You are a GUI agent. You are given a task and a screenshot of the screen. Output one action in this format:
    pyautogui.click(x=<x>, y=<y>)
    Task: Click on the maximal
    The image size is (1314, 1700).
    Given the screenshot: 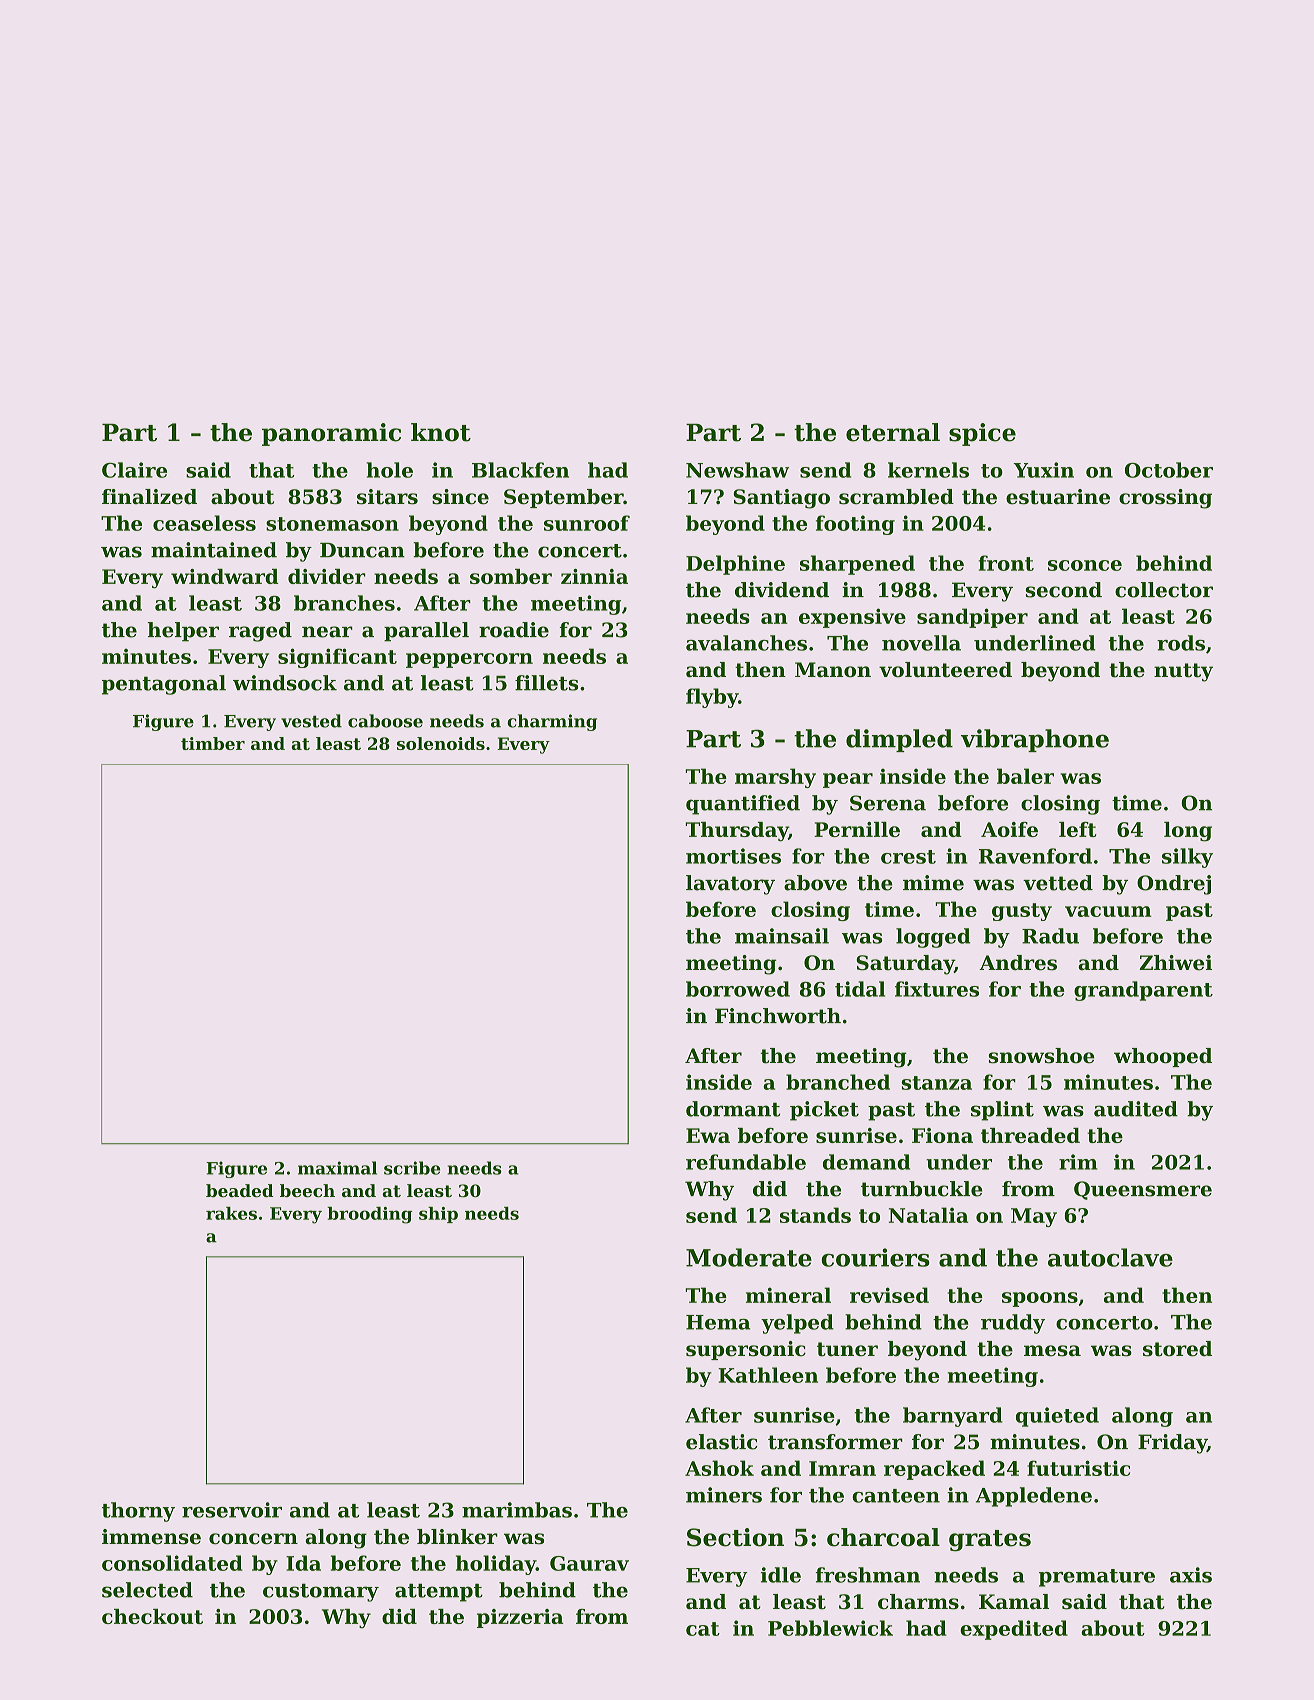 What is the action you would take?
    pyautogui.click(x=337, y=1168)
